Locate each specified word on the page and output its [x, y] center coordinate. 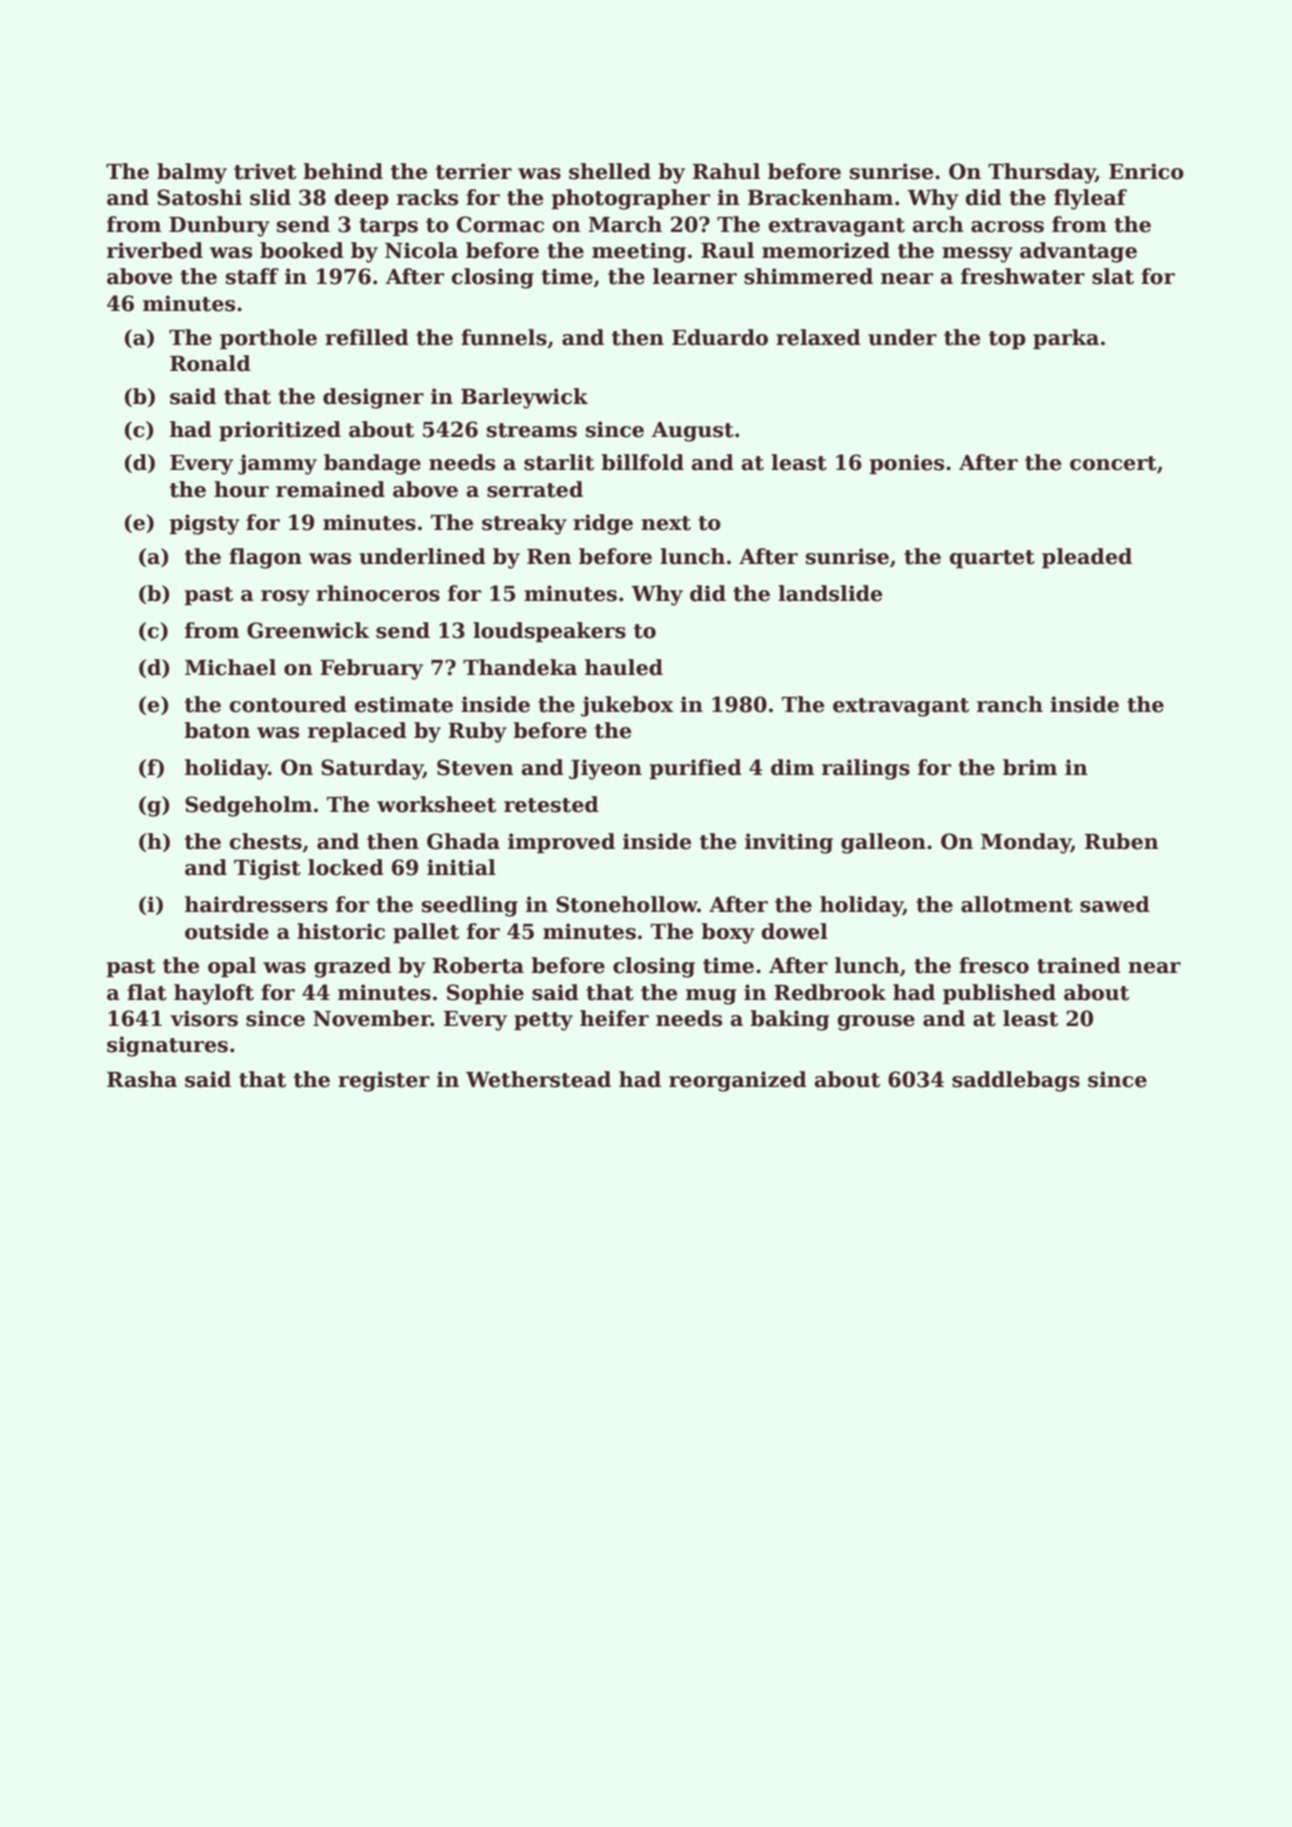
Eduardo [720, 337]
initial [461, 867]
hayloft [214, 994]
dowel [795, 931]
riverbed [155, 250]
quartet [992, 559]
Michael [230, 667]
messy [977, 255]
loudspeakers [549, 632]
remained [330, 489]
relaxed [818, 337]
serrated [535, 489]
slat [1113, 276]
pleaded [1087, 558]
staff [252, 276]
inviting [789, 843]
